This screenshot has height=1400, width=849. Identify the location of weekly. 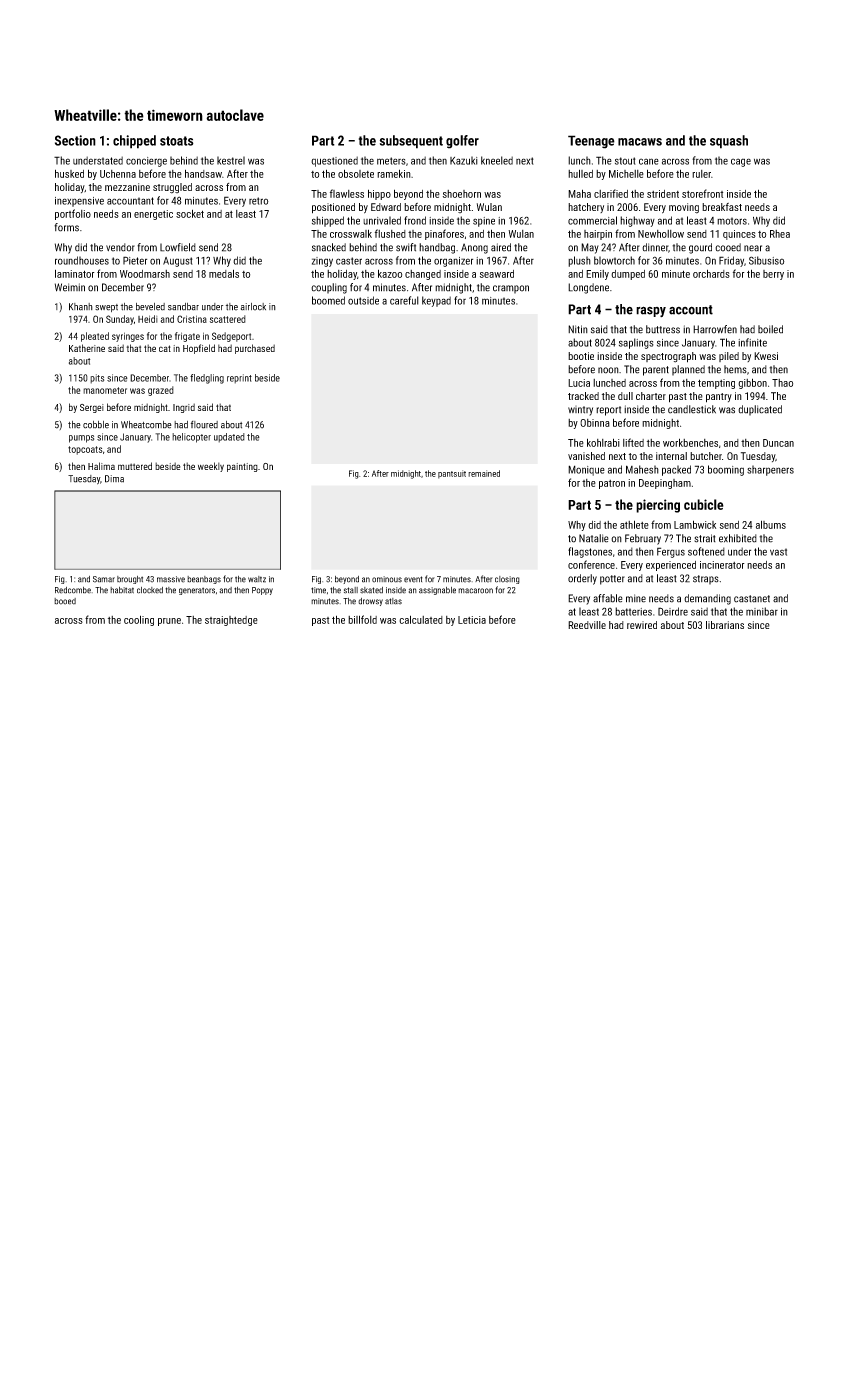
(211, 467).
